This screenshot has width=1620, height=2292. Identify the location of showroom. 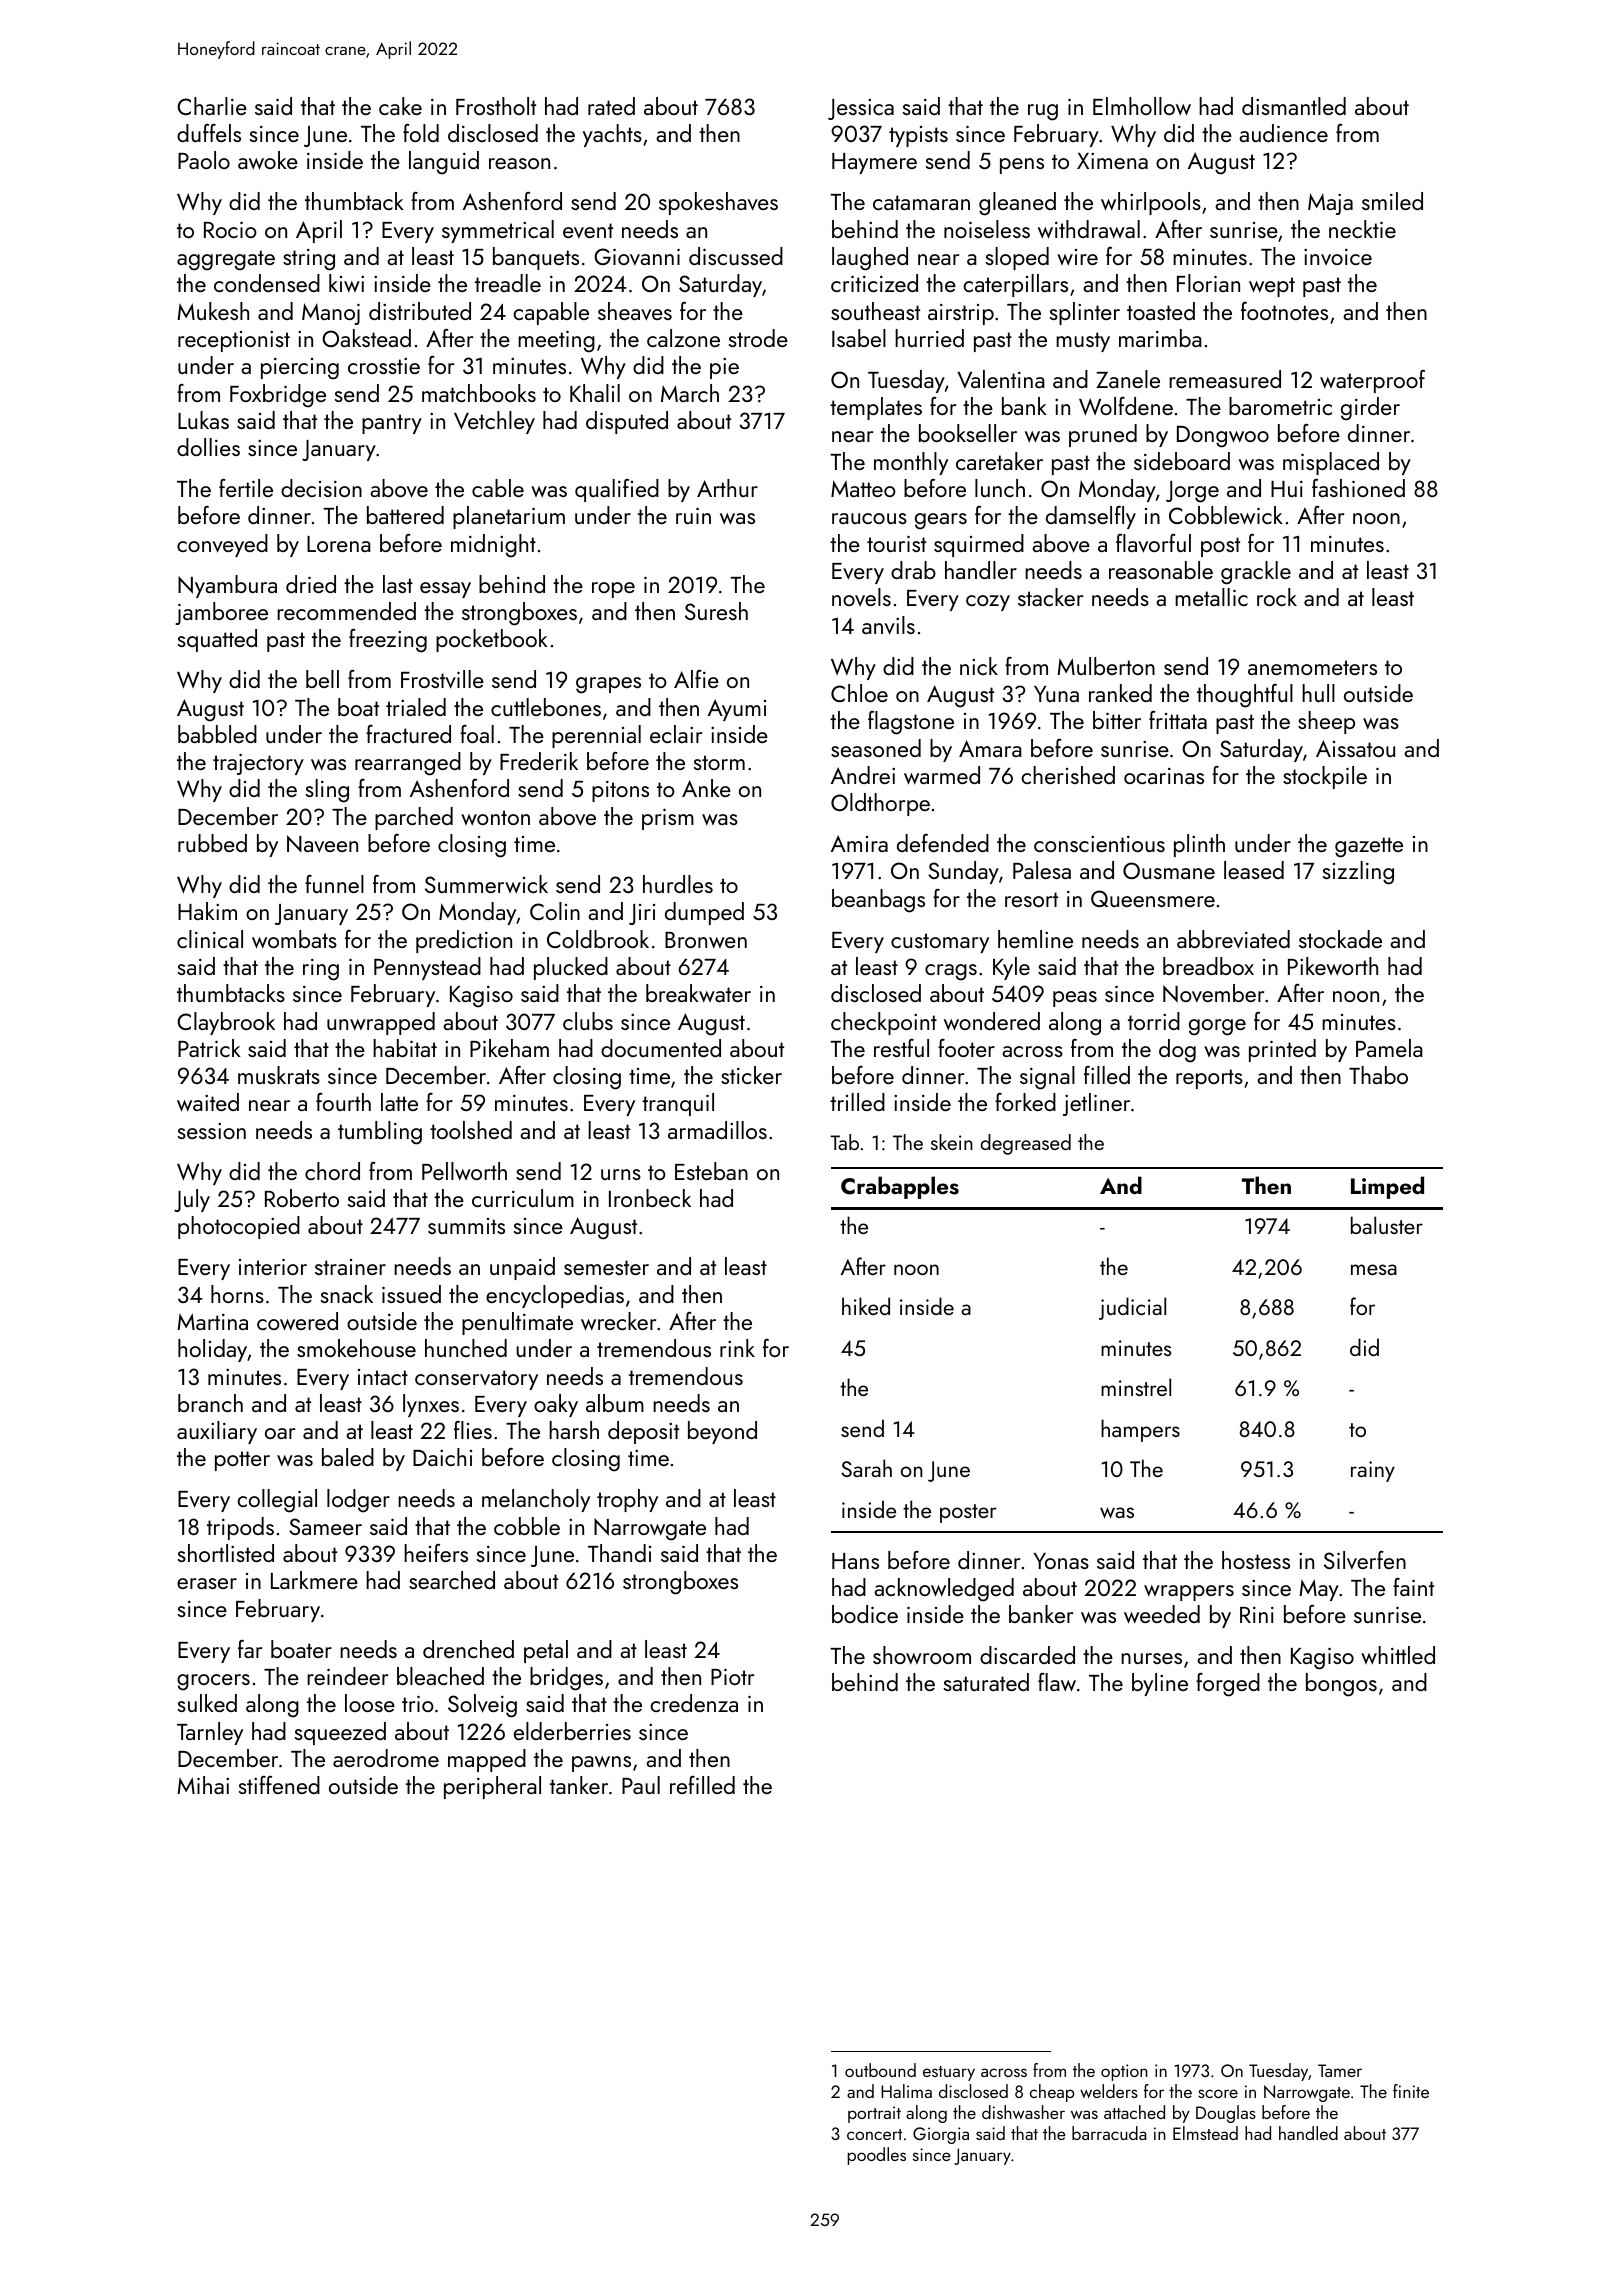
(922, 1655).
